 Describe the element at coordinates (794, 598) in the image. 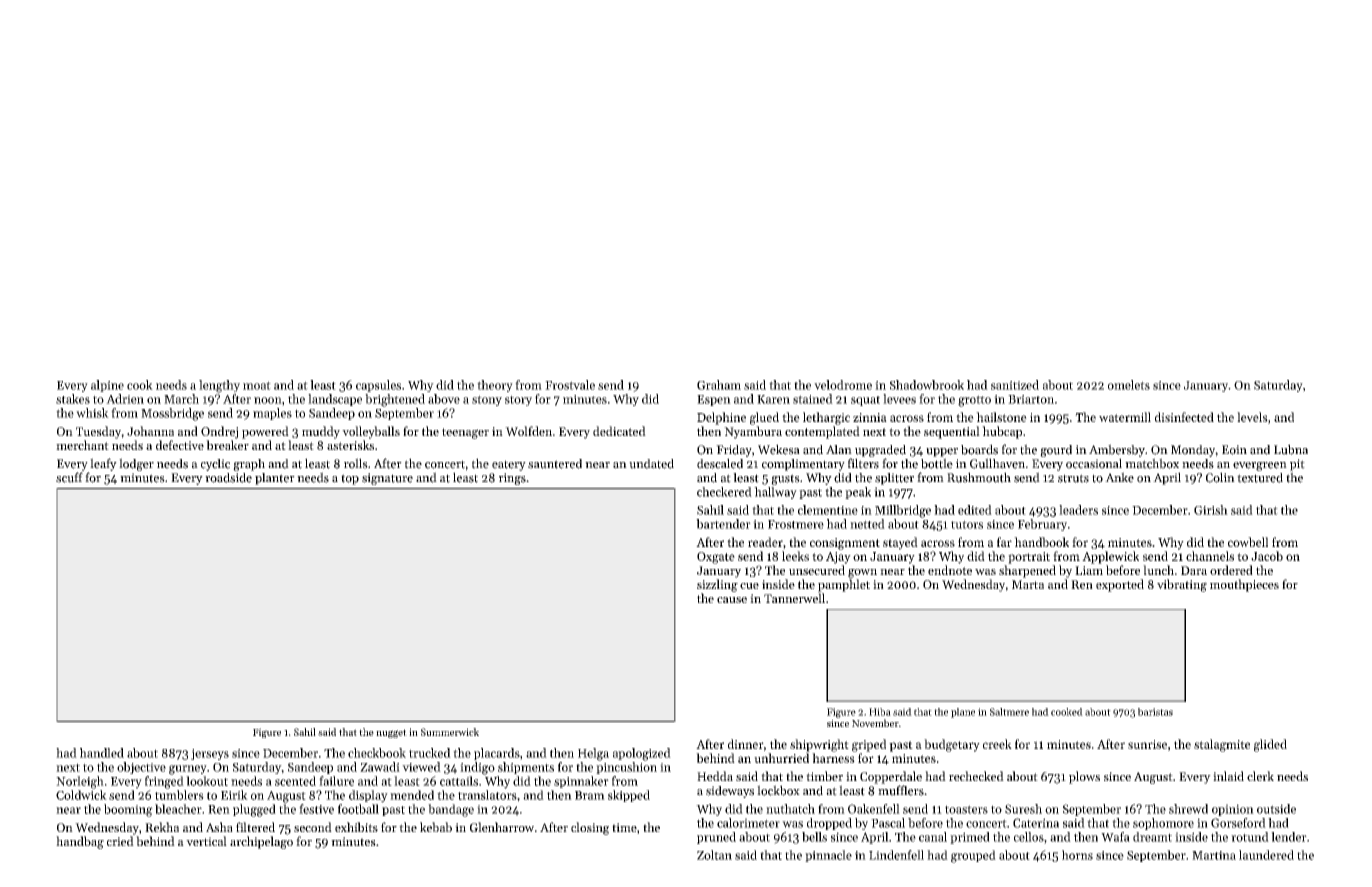

I see `Tannerwell` at that location.
